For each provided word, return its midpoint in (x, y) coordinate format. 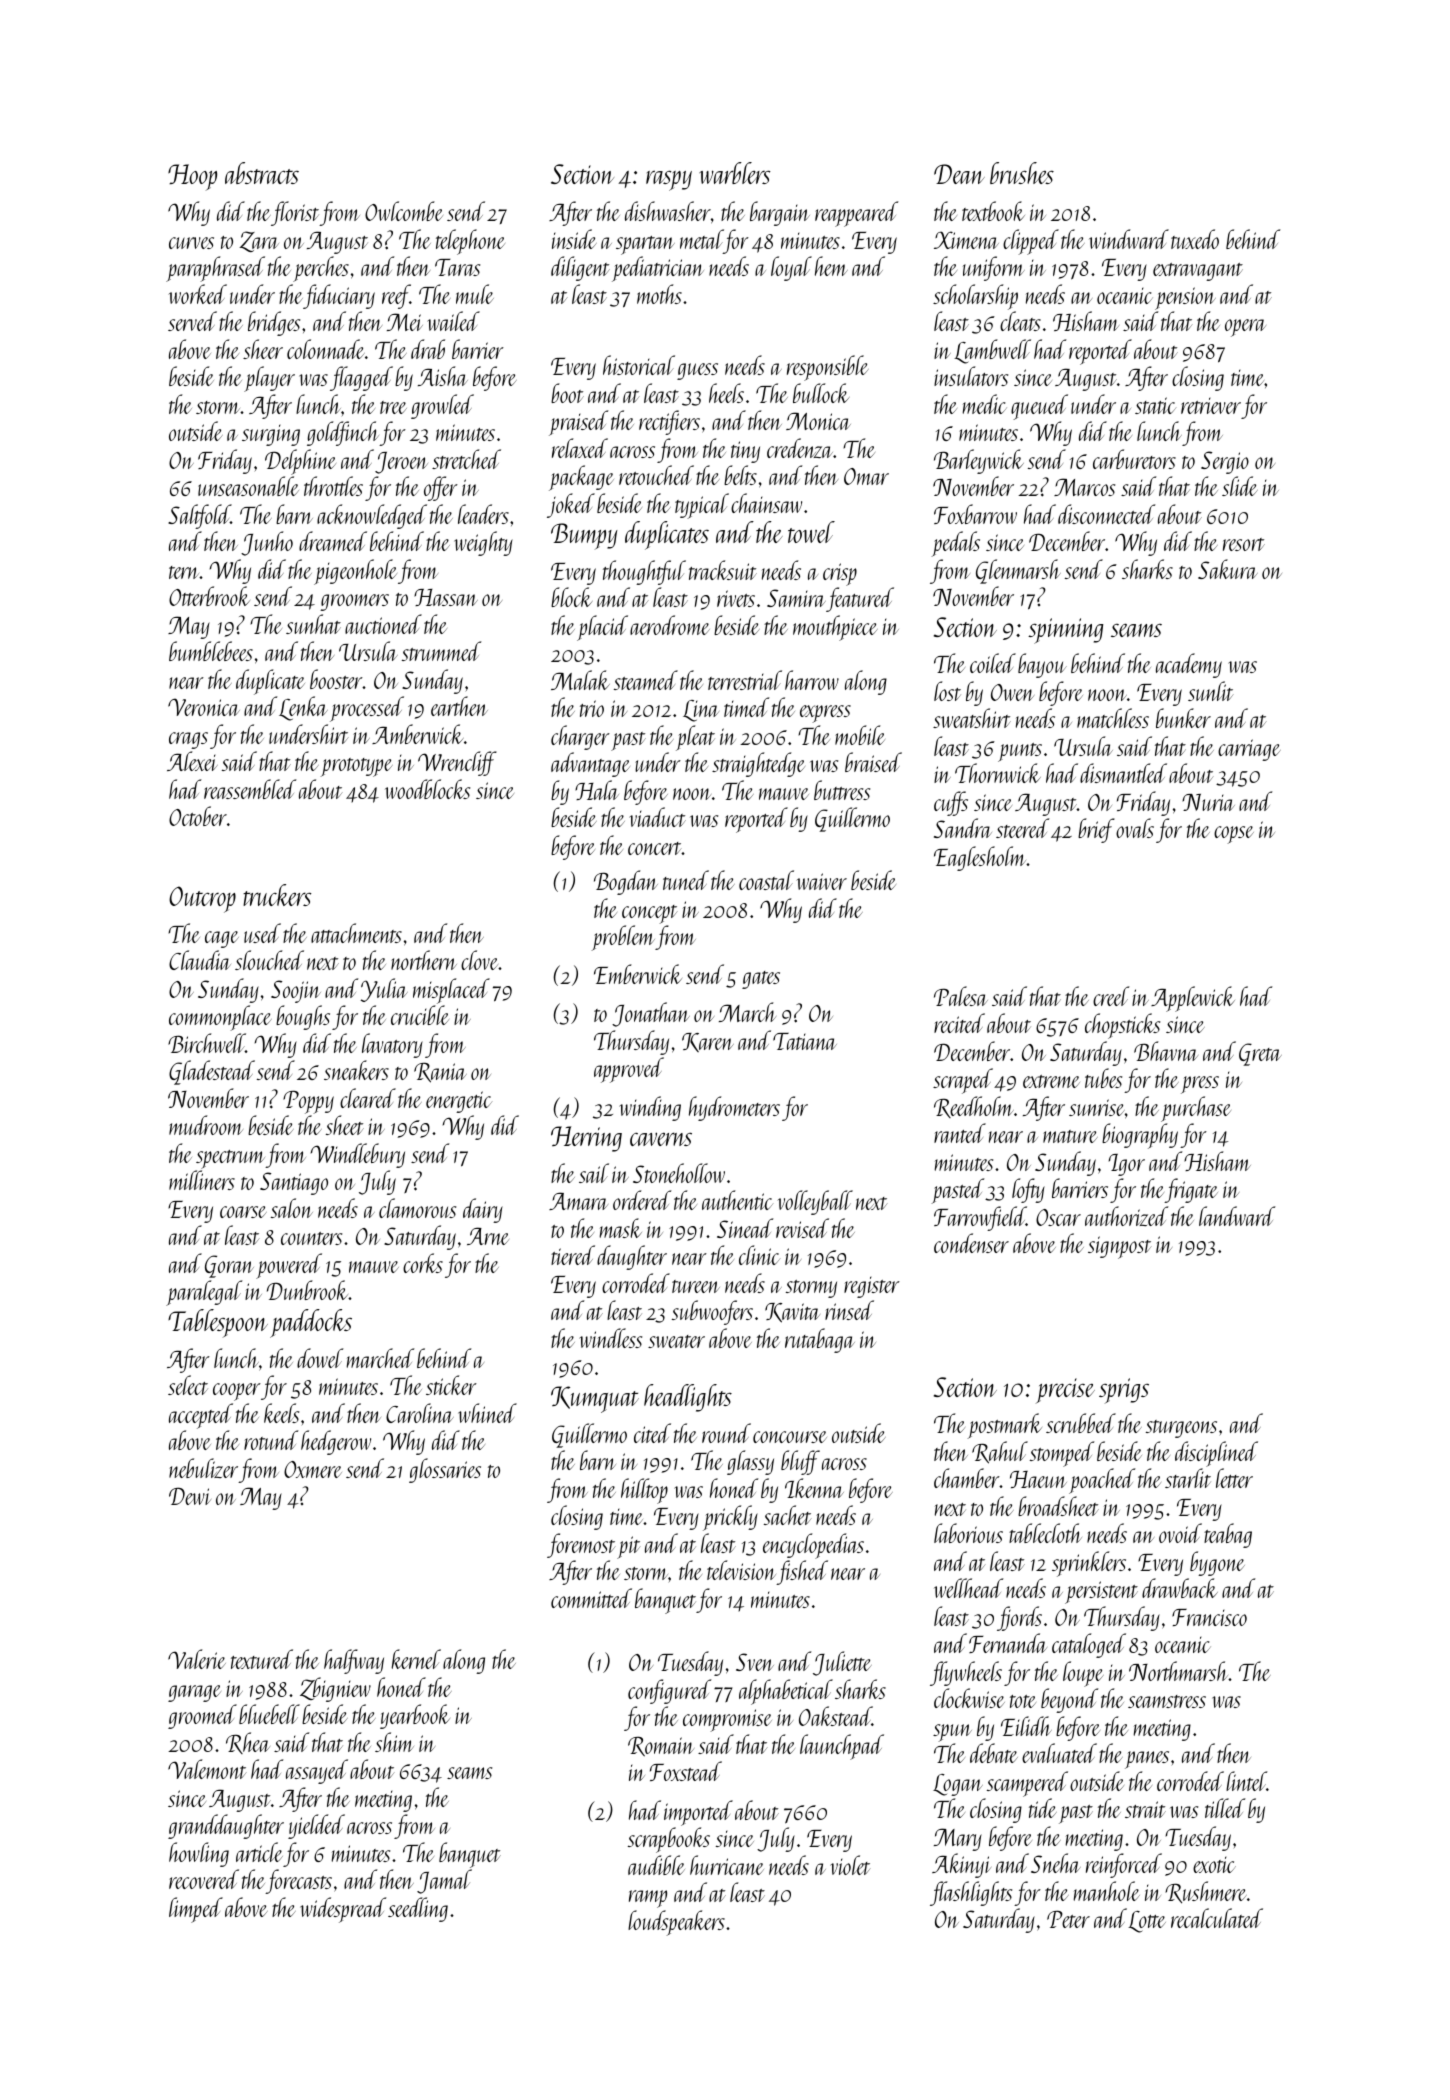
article (259, 1852)
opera (1245, 328)
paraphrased (215, 269)
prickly (730, 1518)
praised (578, 423)
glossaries (445, 1470)
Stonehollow (679, 1173)
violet (850, 1865)
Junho (267, 543)
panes (1147, 1760)
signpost (1120, 1247)
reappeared (856, 214)
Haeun (1038, 1479)
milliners (202, 1180)
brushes (1022, 173)
